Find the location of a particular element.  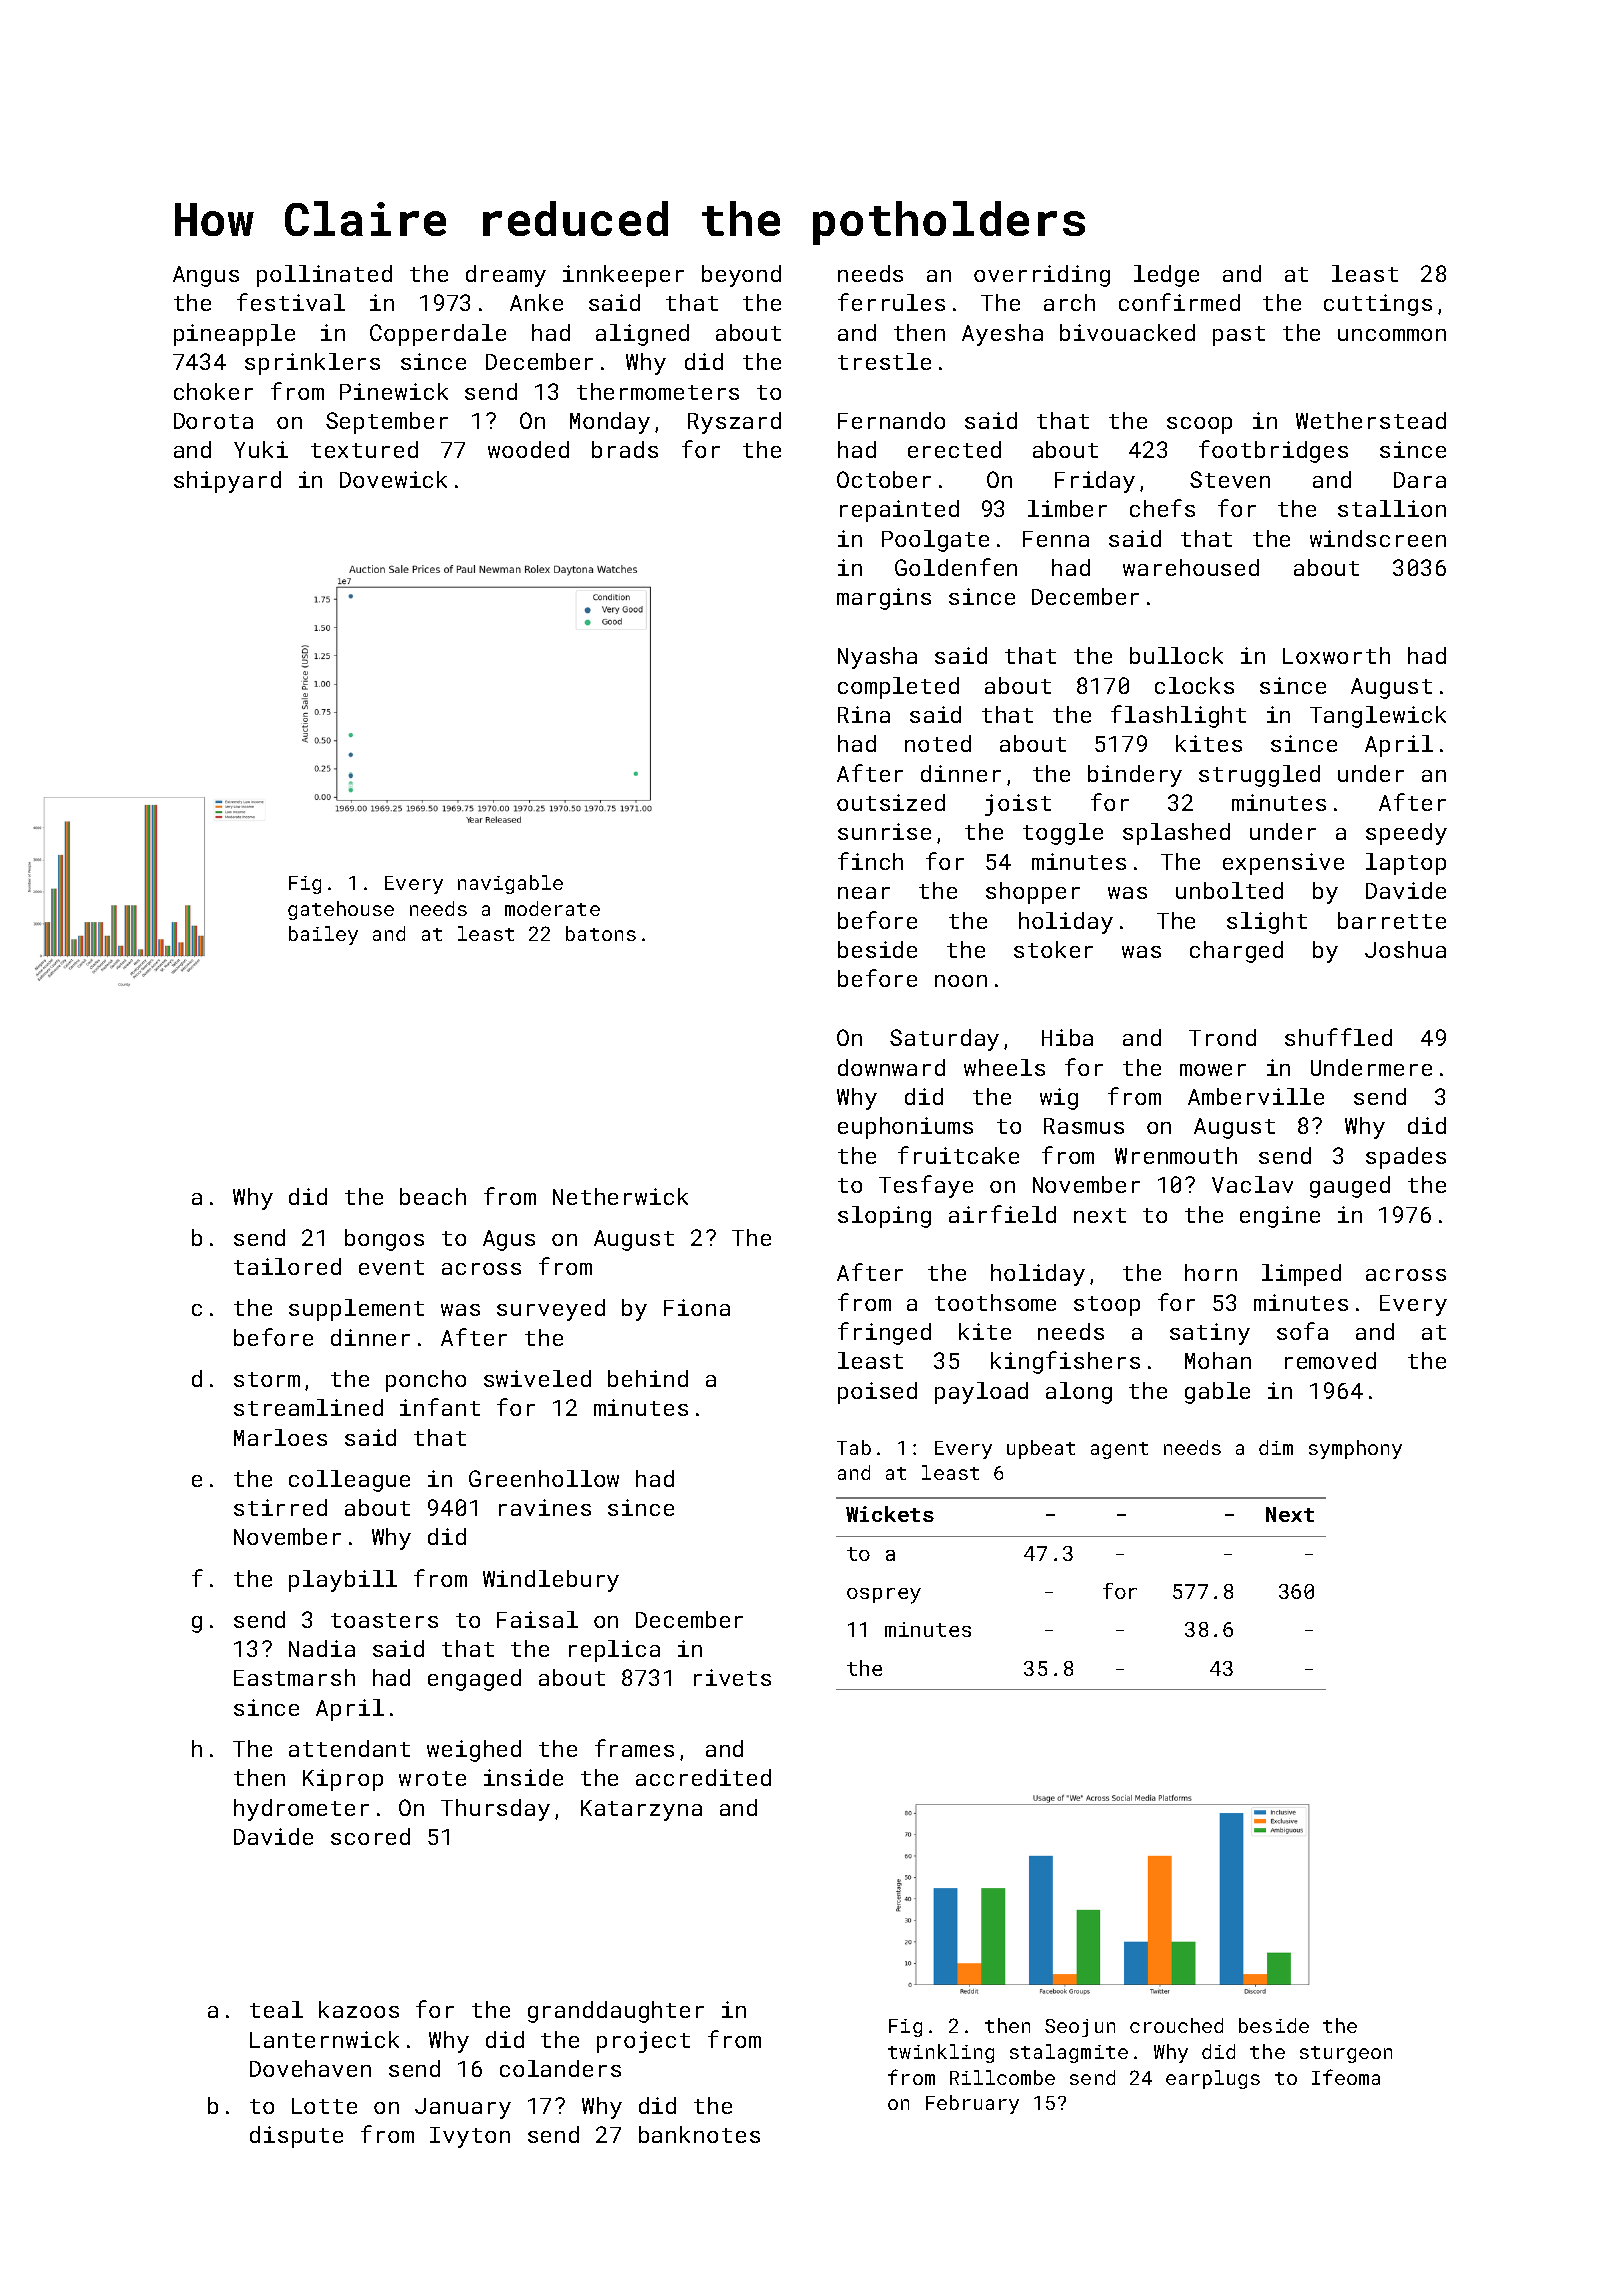

shipyard is located at coordinates (227, 482).
